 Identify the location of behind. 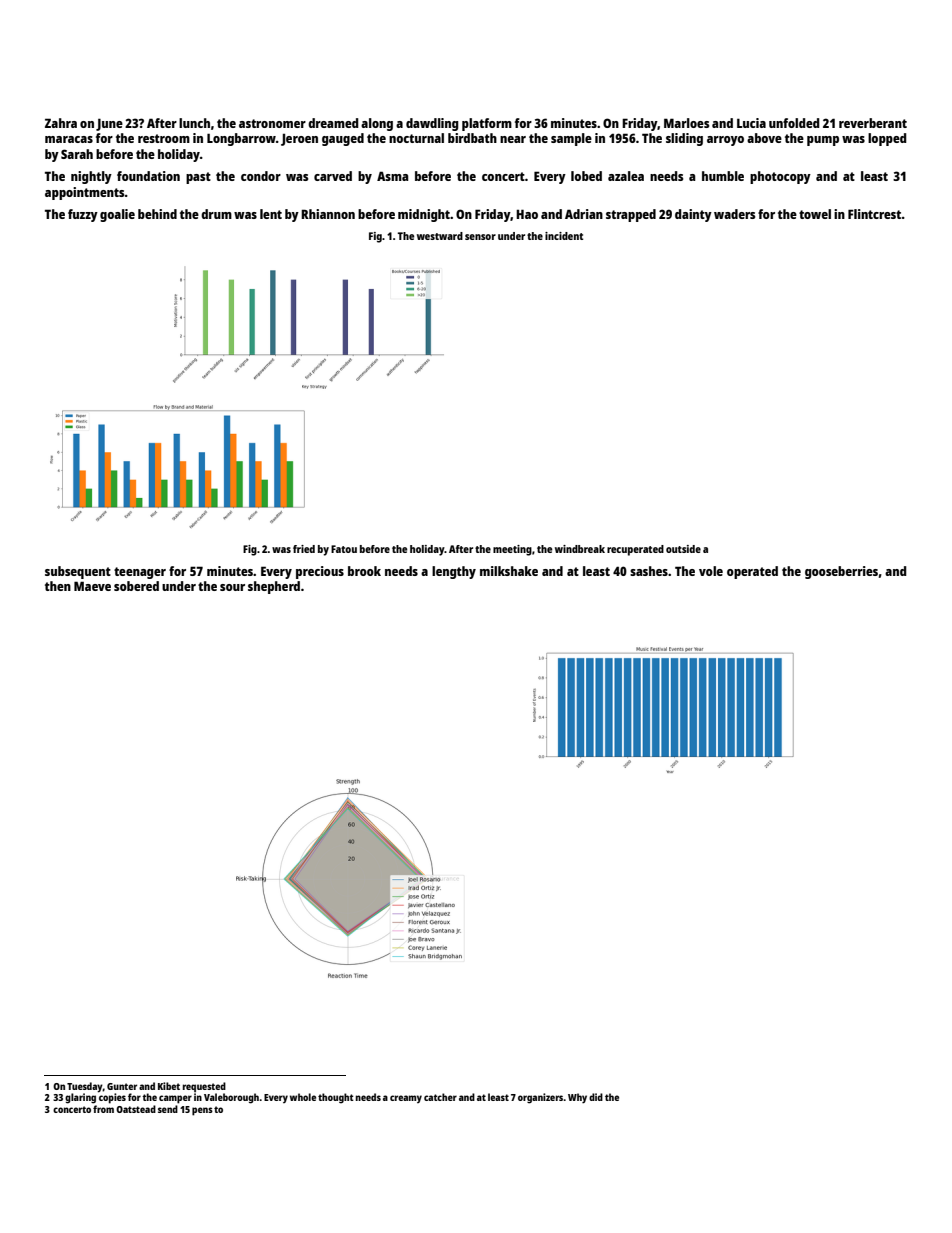
(157, 214).
